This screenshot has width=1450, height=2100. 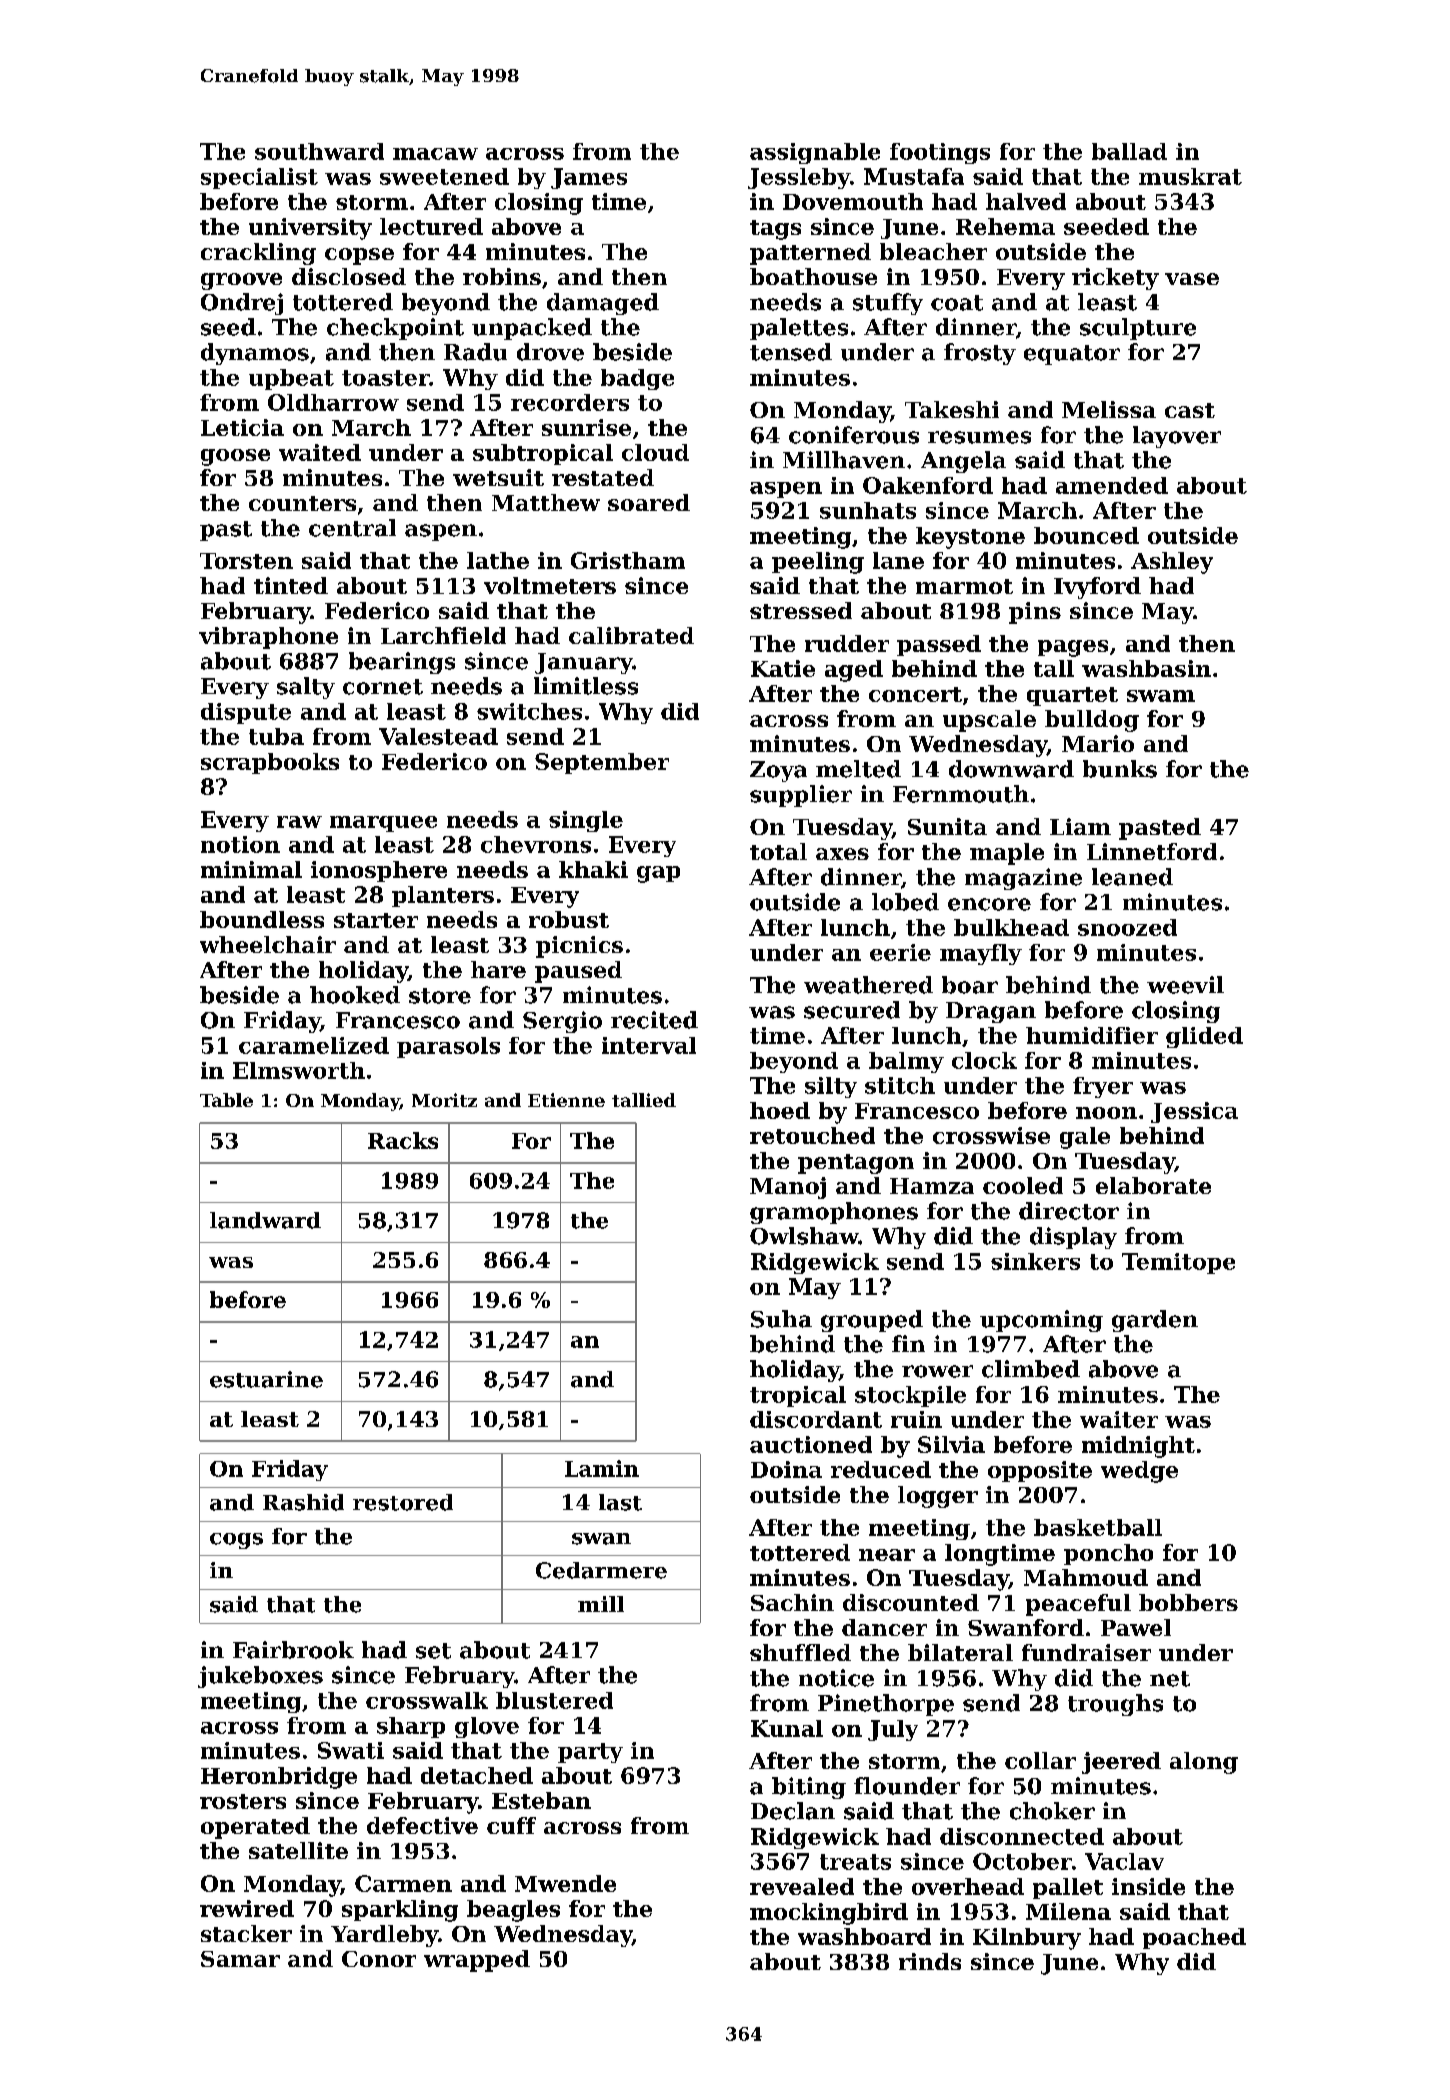 What do you see at coordinates (1129, 151) in the screenshot?
I see `ballad` at bounding box center [1129, 151].
